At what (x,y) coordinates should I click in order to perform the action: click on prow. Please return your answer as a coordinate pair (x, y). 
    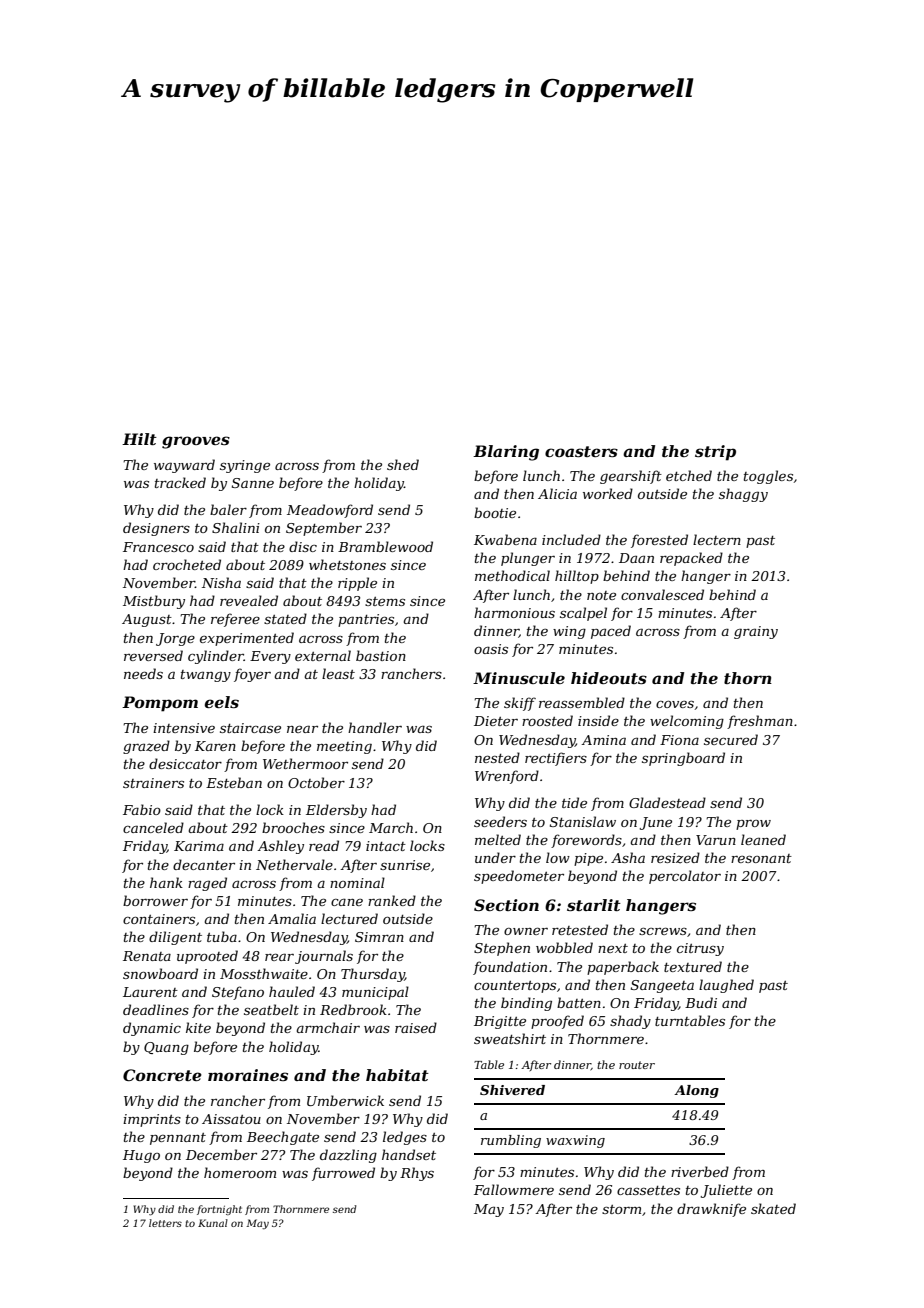
    Looking at the image, I should click on (753, 825).
